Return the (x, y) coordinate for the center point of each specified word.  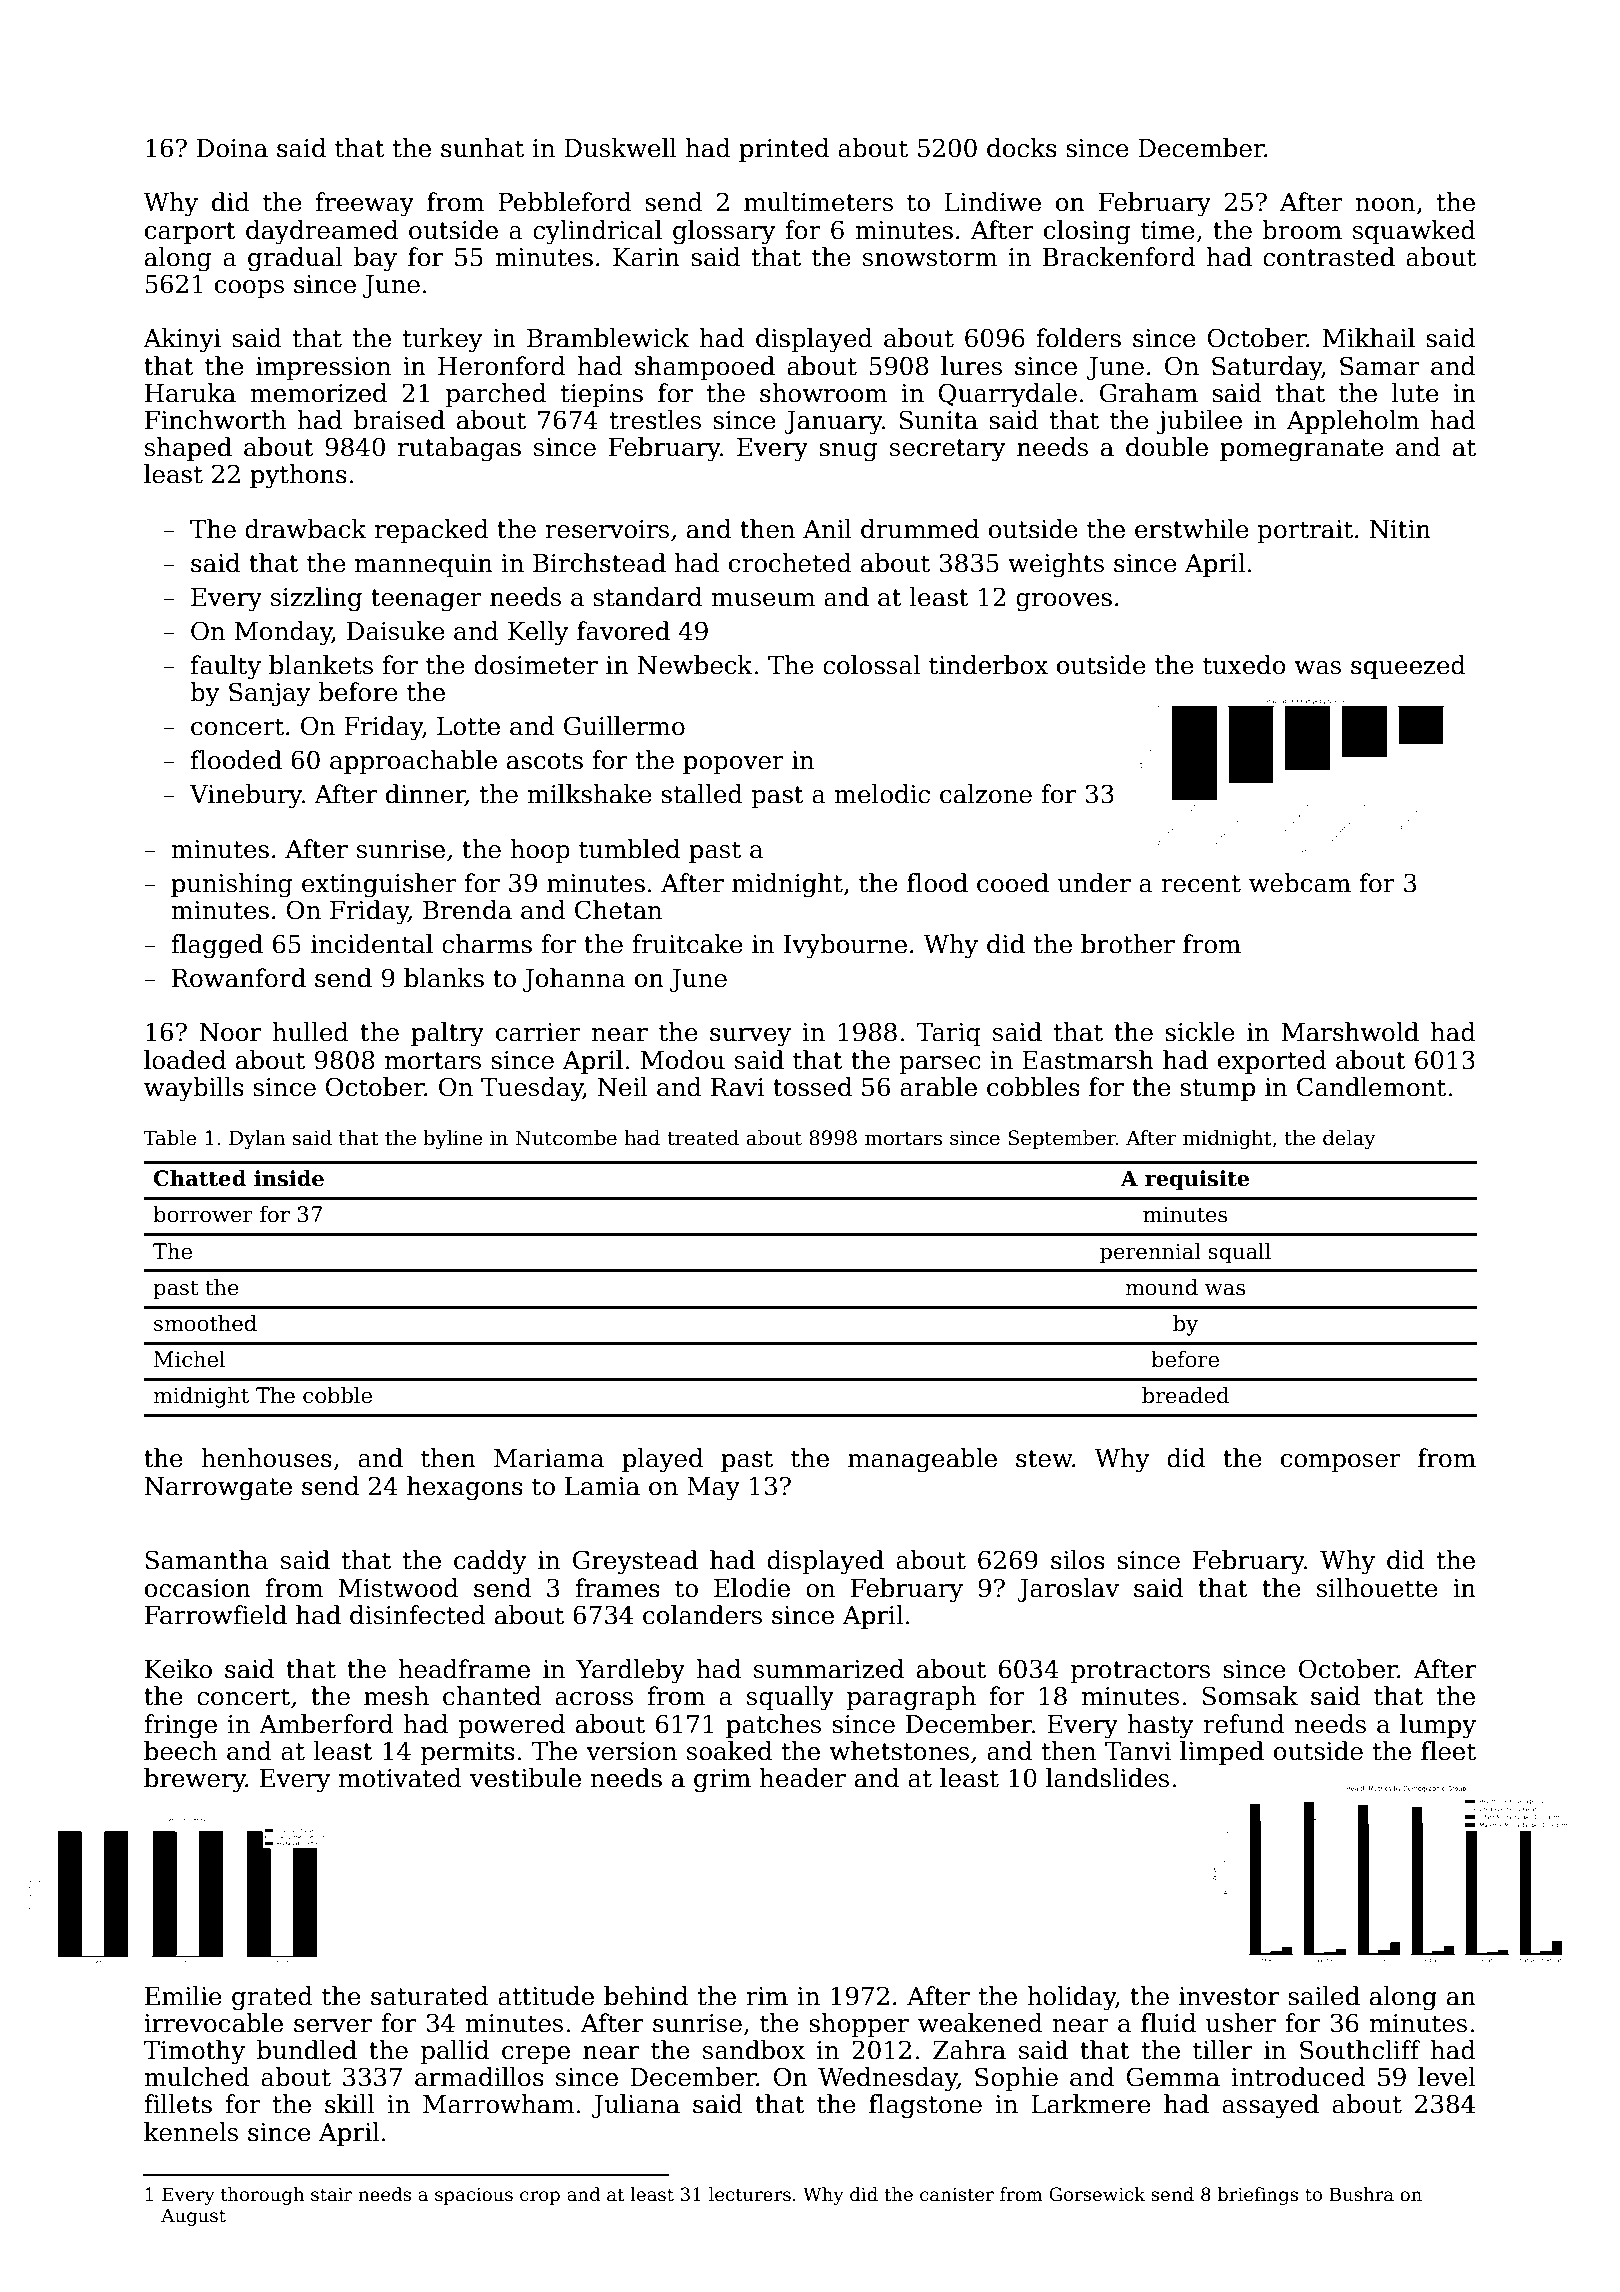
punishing (231, 885)
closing (1087, 232)
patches (773, 1726)
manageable (922, 1460)
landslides (1107, 1778)
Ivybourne (845, 946)
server (333, 2026)
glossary (724, 232)
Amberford (326, 1724)
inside (289, 1178)
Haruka (190, 393)
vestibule (525, 1778)
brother (1128, 944)
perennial (1150, 1253)
